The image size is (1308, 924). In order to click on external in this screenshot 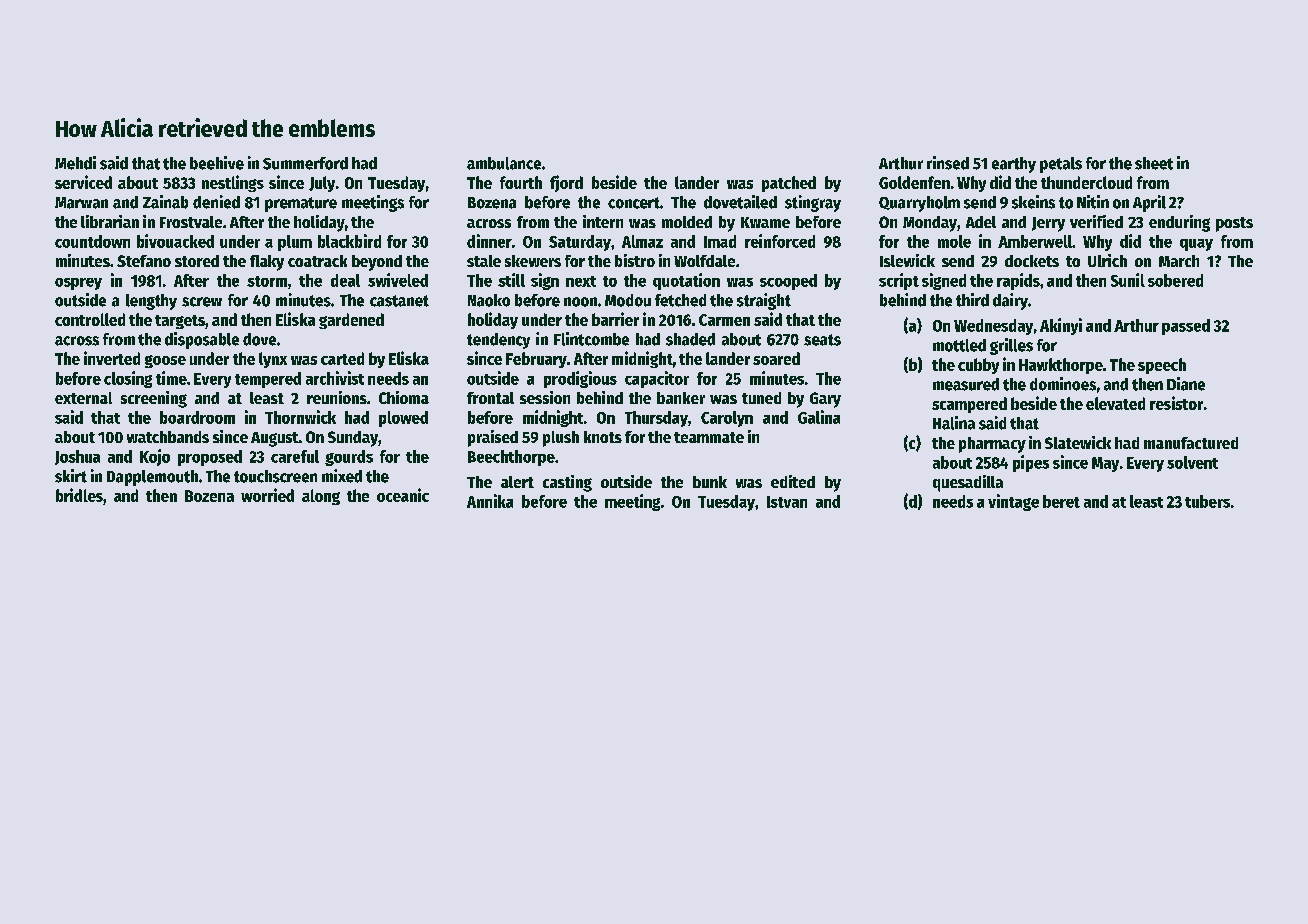, I will do `click(83, 398)`.
